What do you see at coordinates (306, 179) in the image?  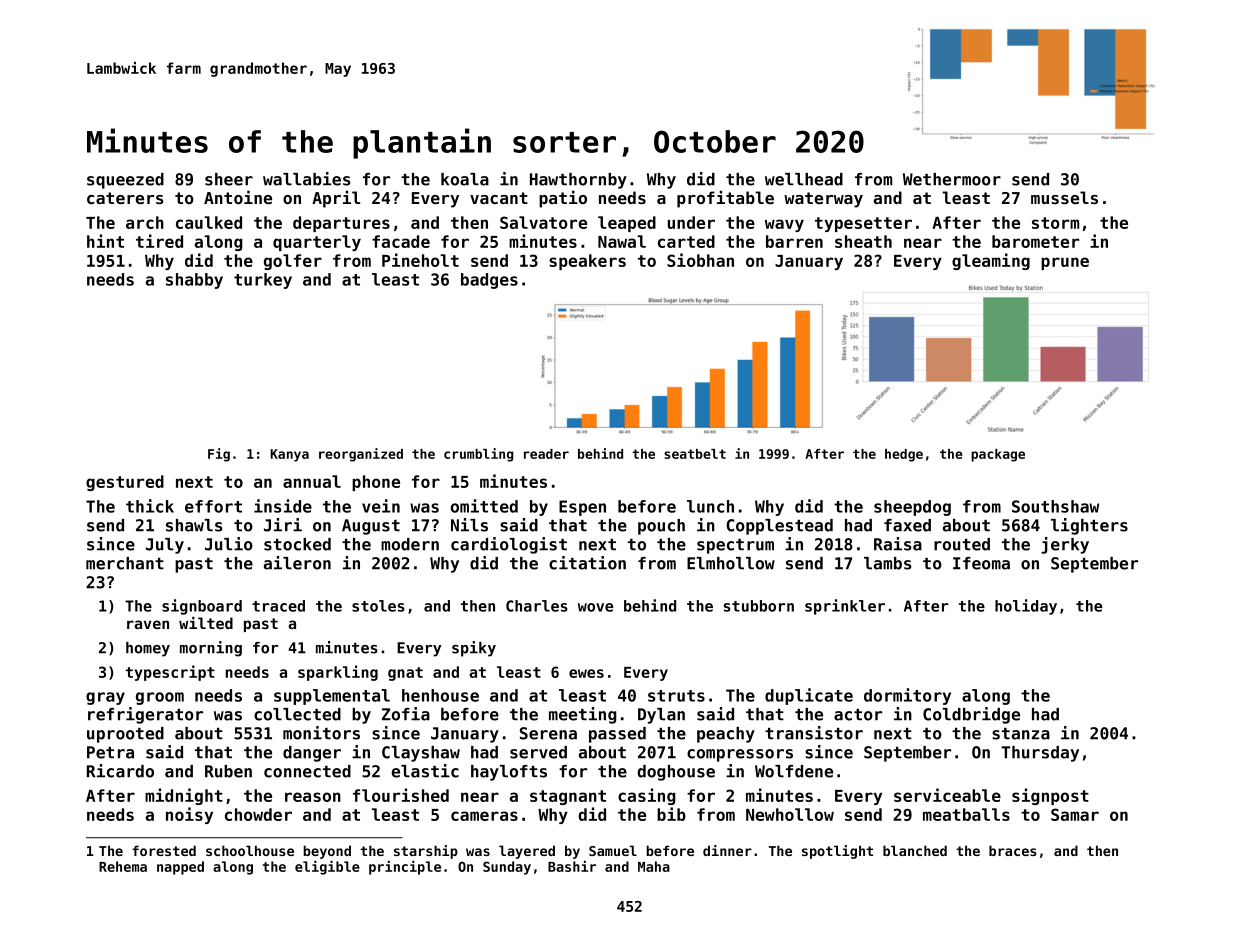 I see `wallabies` at bounding box center [306, 179].
